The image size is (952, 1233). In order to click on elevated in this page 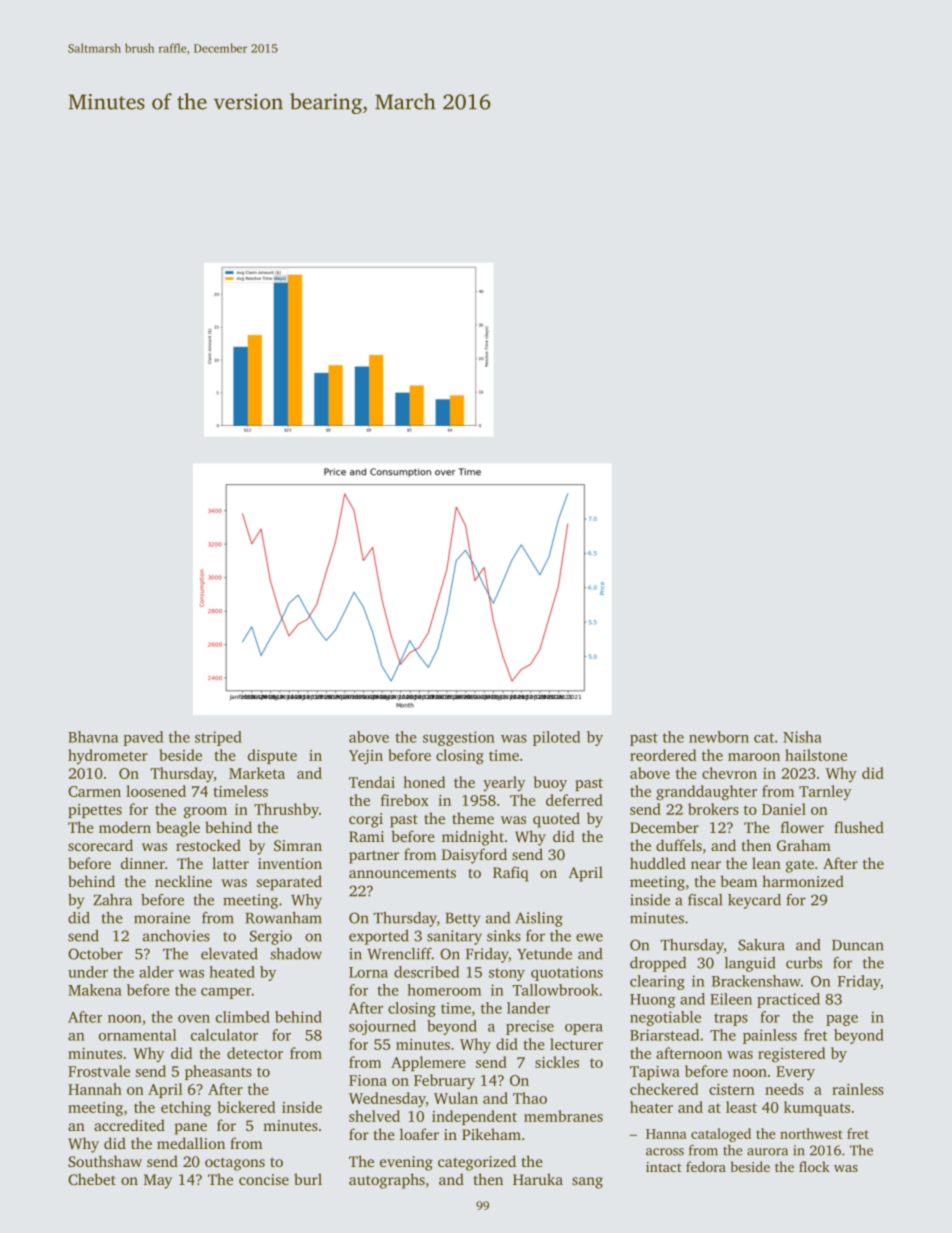, I will do `click(229, 954)`.
